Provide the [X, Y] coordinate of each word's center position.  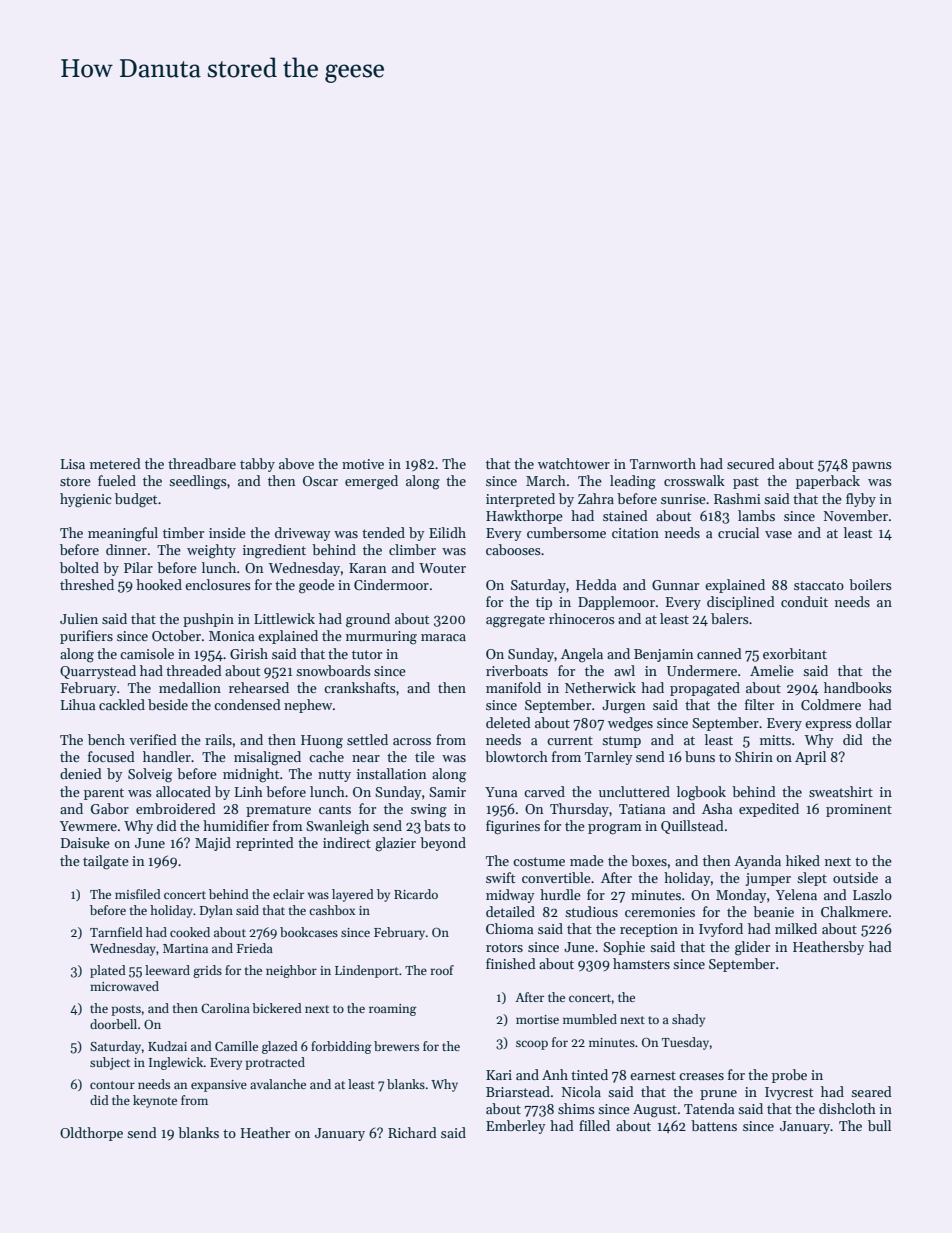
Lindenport [367, 971]
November [856, 515]
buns [700, 756]
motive [363, 464]
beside [168, 704]
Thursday [579, 810]
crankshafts [360, 687]
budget [136, 500]
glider [752, 948]
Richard [412, 1132]
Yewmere [88, 826]
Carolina [225, 1008]
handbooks [858, 687]
